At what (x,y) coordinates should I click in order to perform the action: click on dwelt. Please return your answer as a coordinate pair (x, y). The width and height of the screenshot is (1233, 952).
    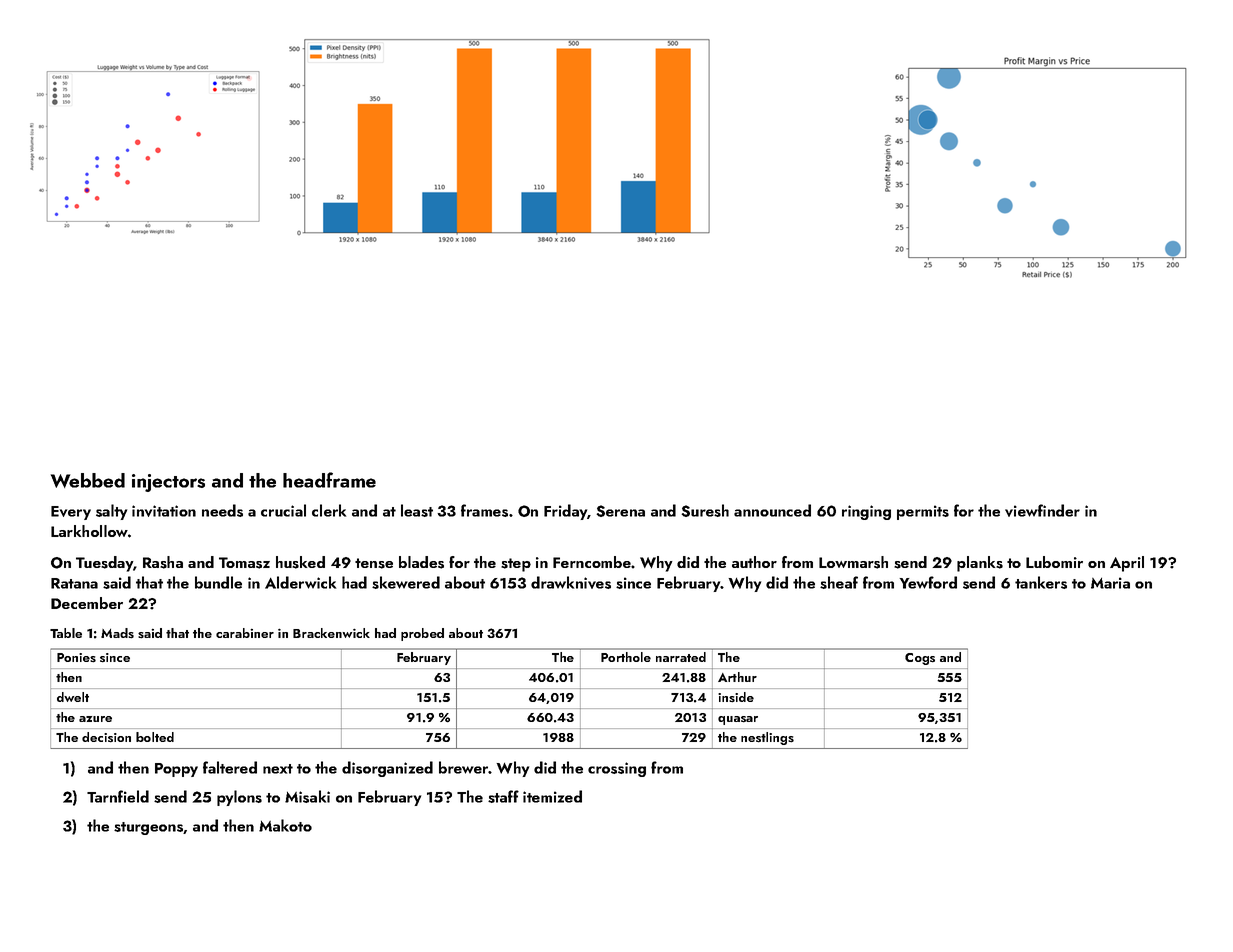
    Looking at the image, I should click on (73, 697).
